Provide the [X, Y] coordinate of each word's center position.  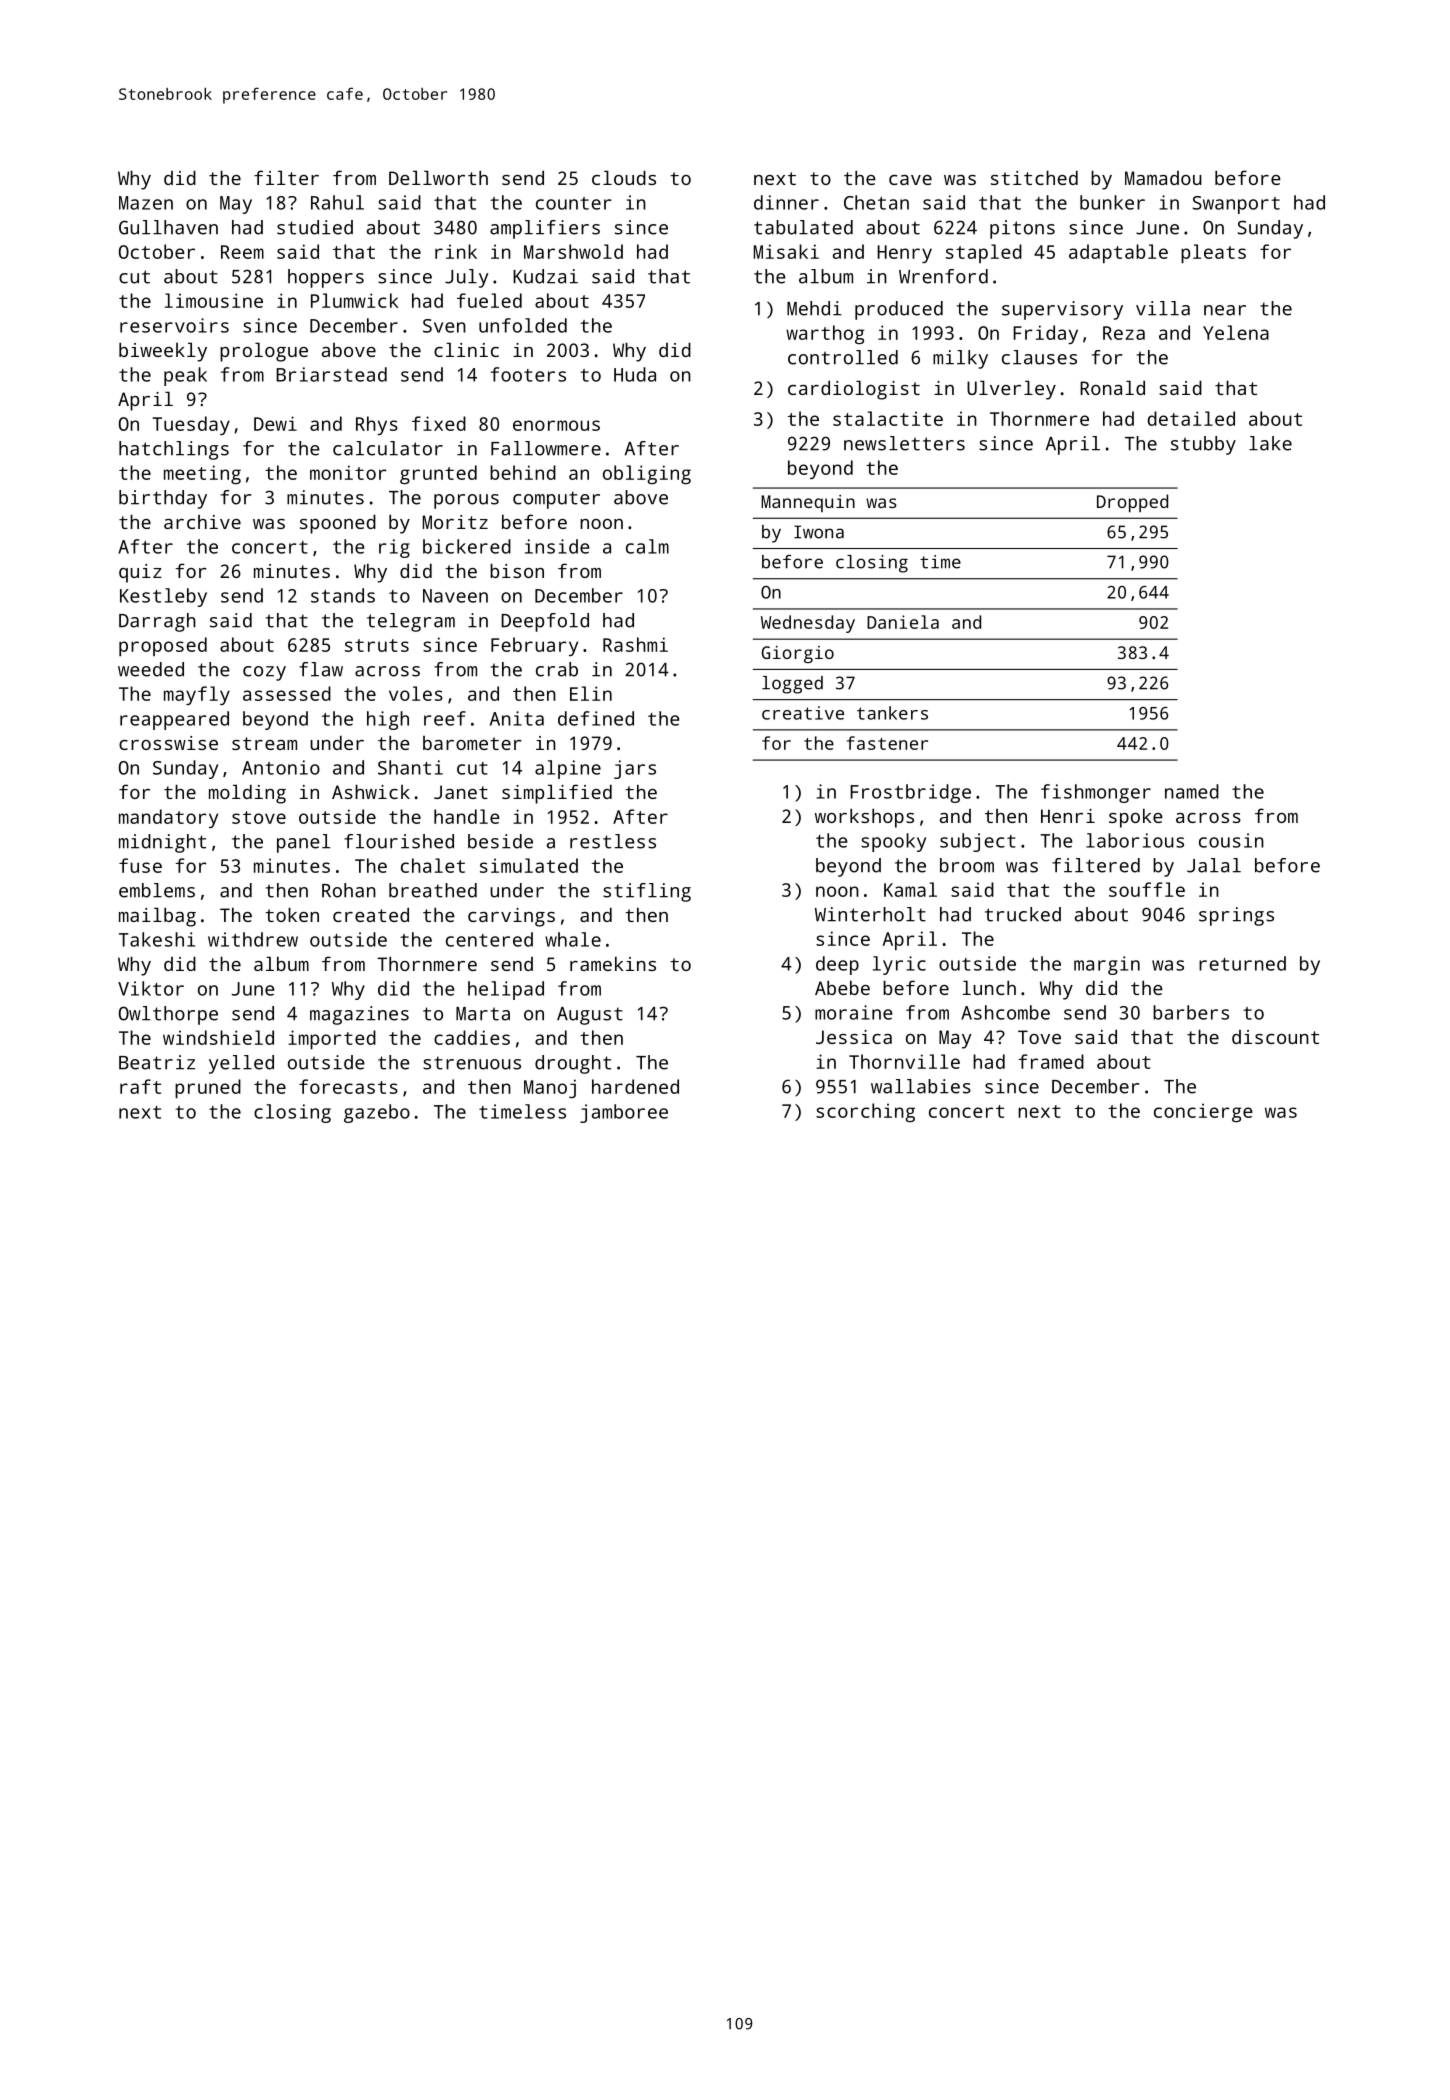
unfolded [523, 325]
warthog [825, 334]
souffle [1147, 889]
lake [1270, 443]
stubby [1203, 445]
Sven [444, 326]
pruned [208, 1089]
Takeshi [157, 939]
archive [202, 522]
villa [1163, 308]
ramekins [613, 963]
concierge [1203, 1112]
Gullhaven [168, 227]
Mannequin [808, 503]
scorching [865, 1112]
